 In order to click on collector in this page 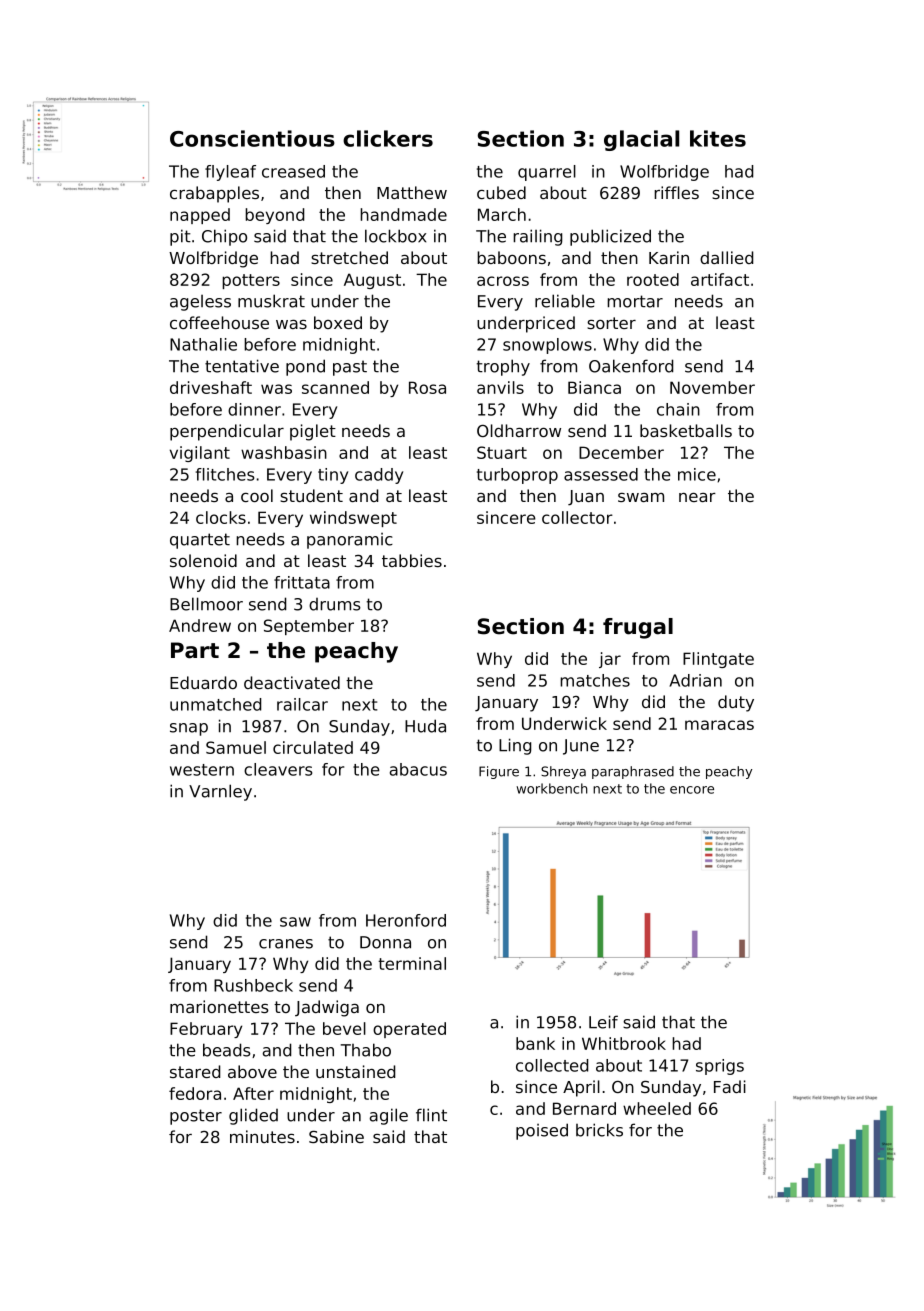, I will do `click(577, 517)`.
